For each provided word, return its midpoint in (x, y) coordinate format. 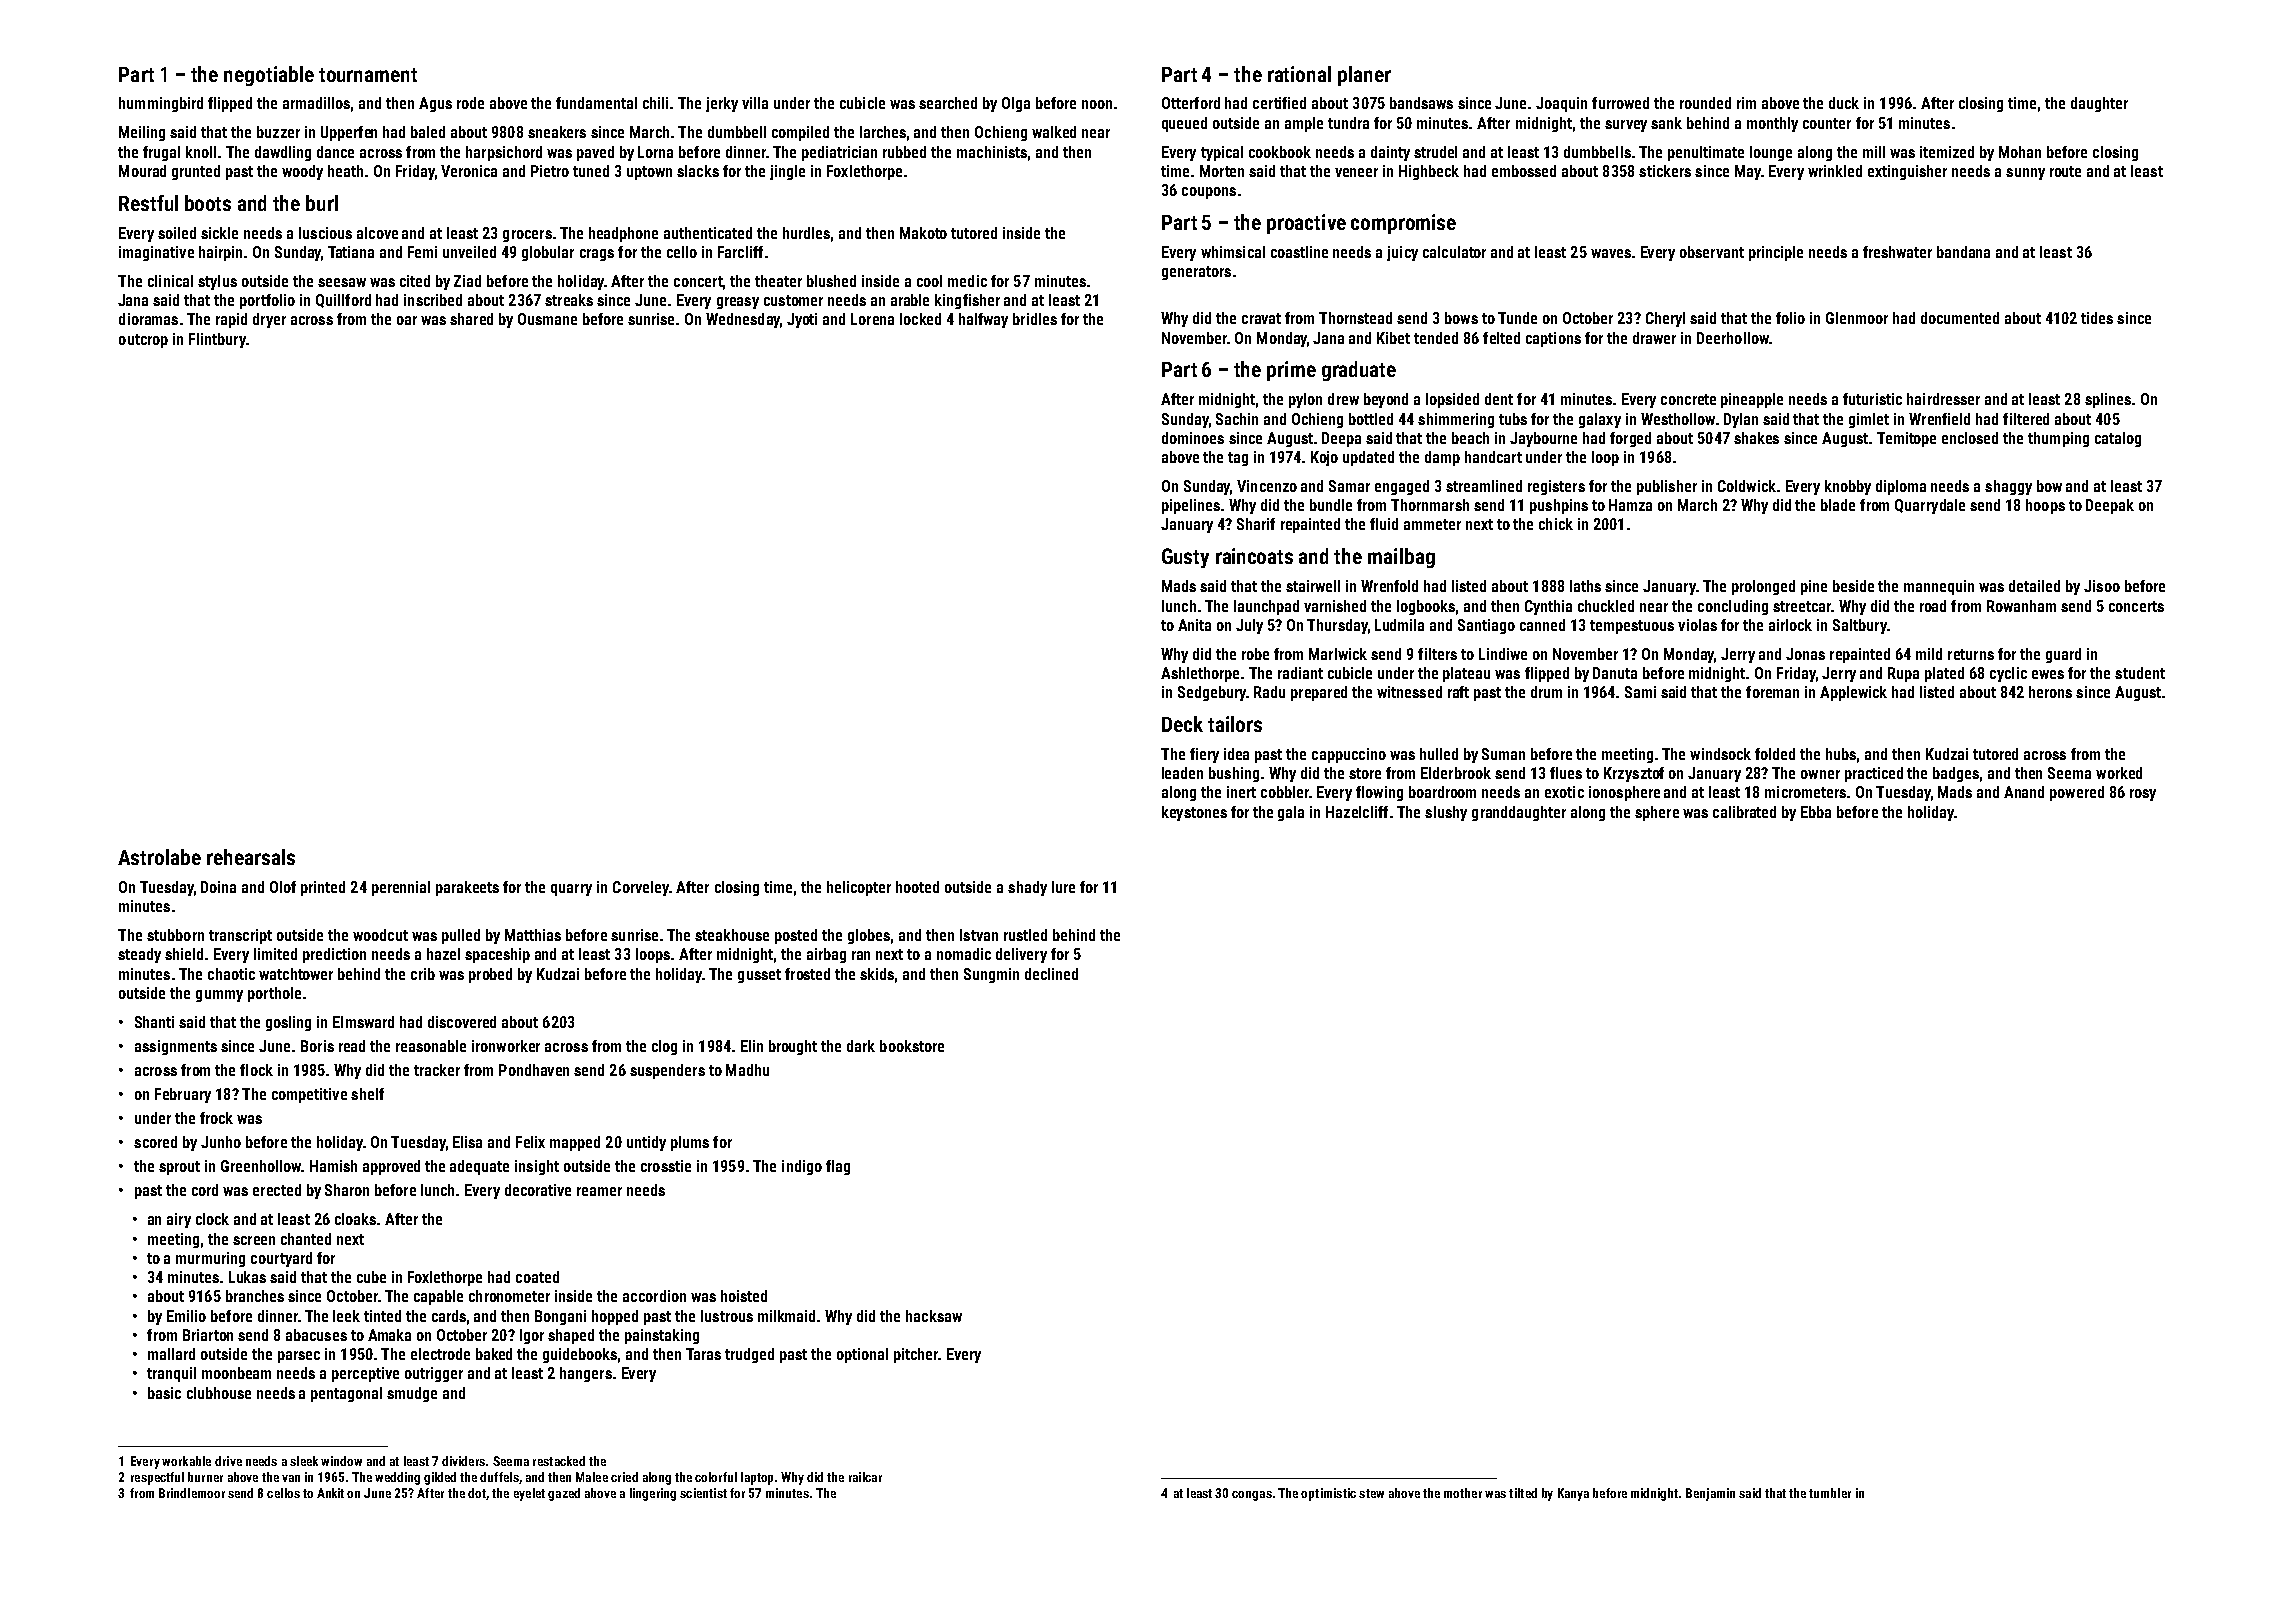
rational (1299, 74)
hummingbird (161, 104)
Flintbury (217, 340)
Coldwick (1747, 486)
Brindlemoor (192, 1493)
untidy (646, 1143)
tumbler (1830, 1493)
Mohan (2020, 152)
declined (1051, 974)
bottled (1371, 419)
